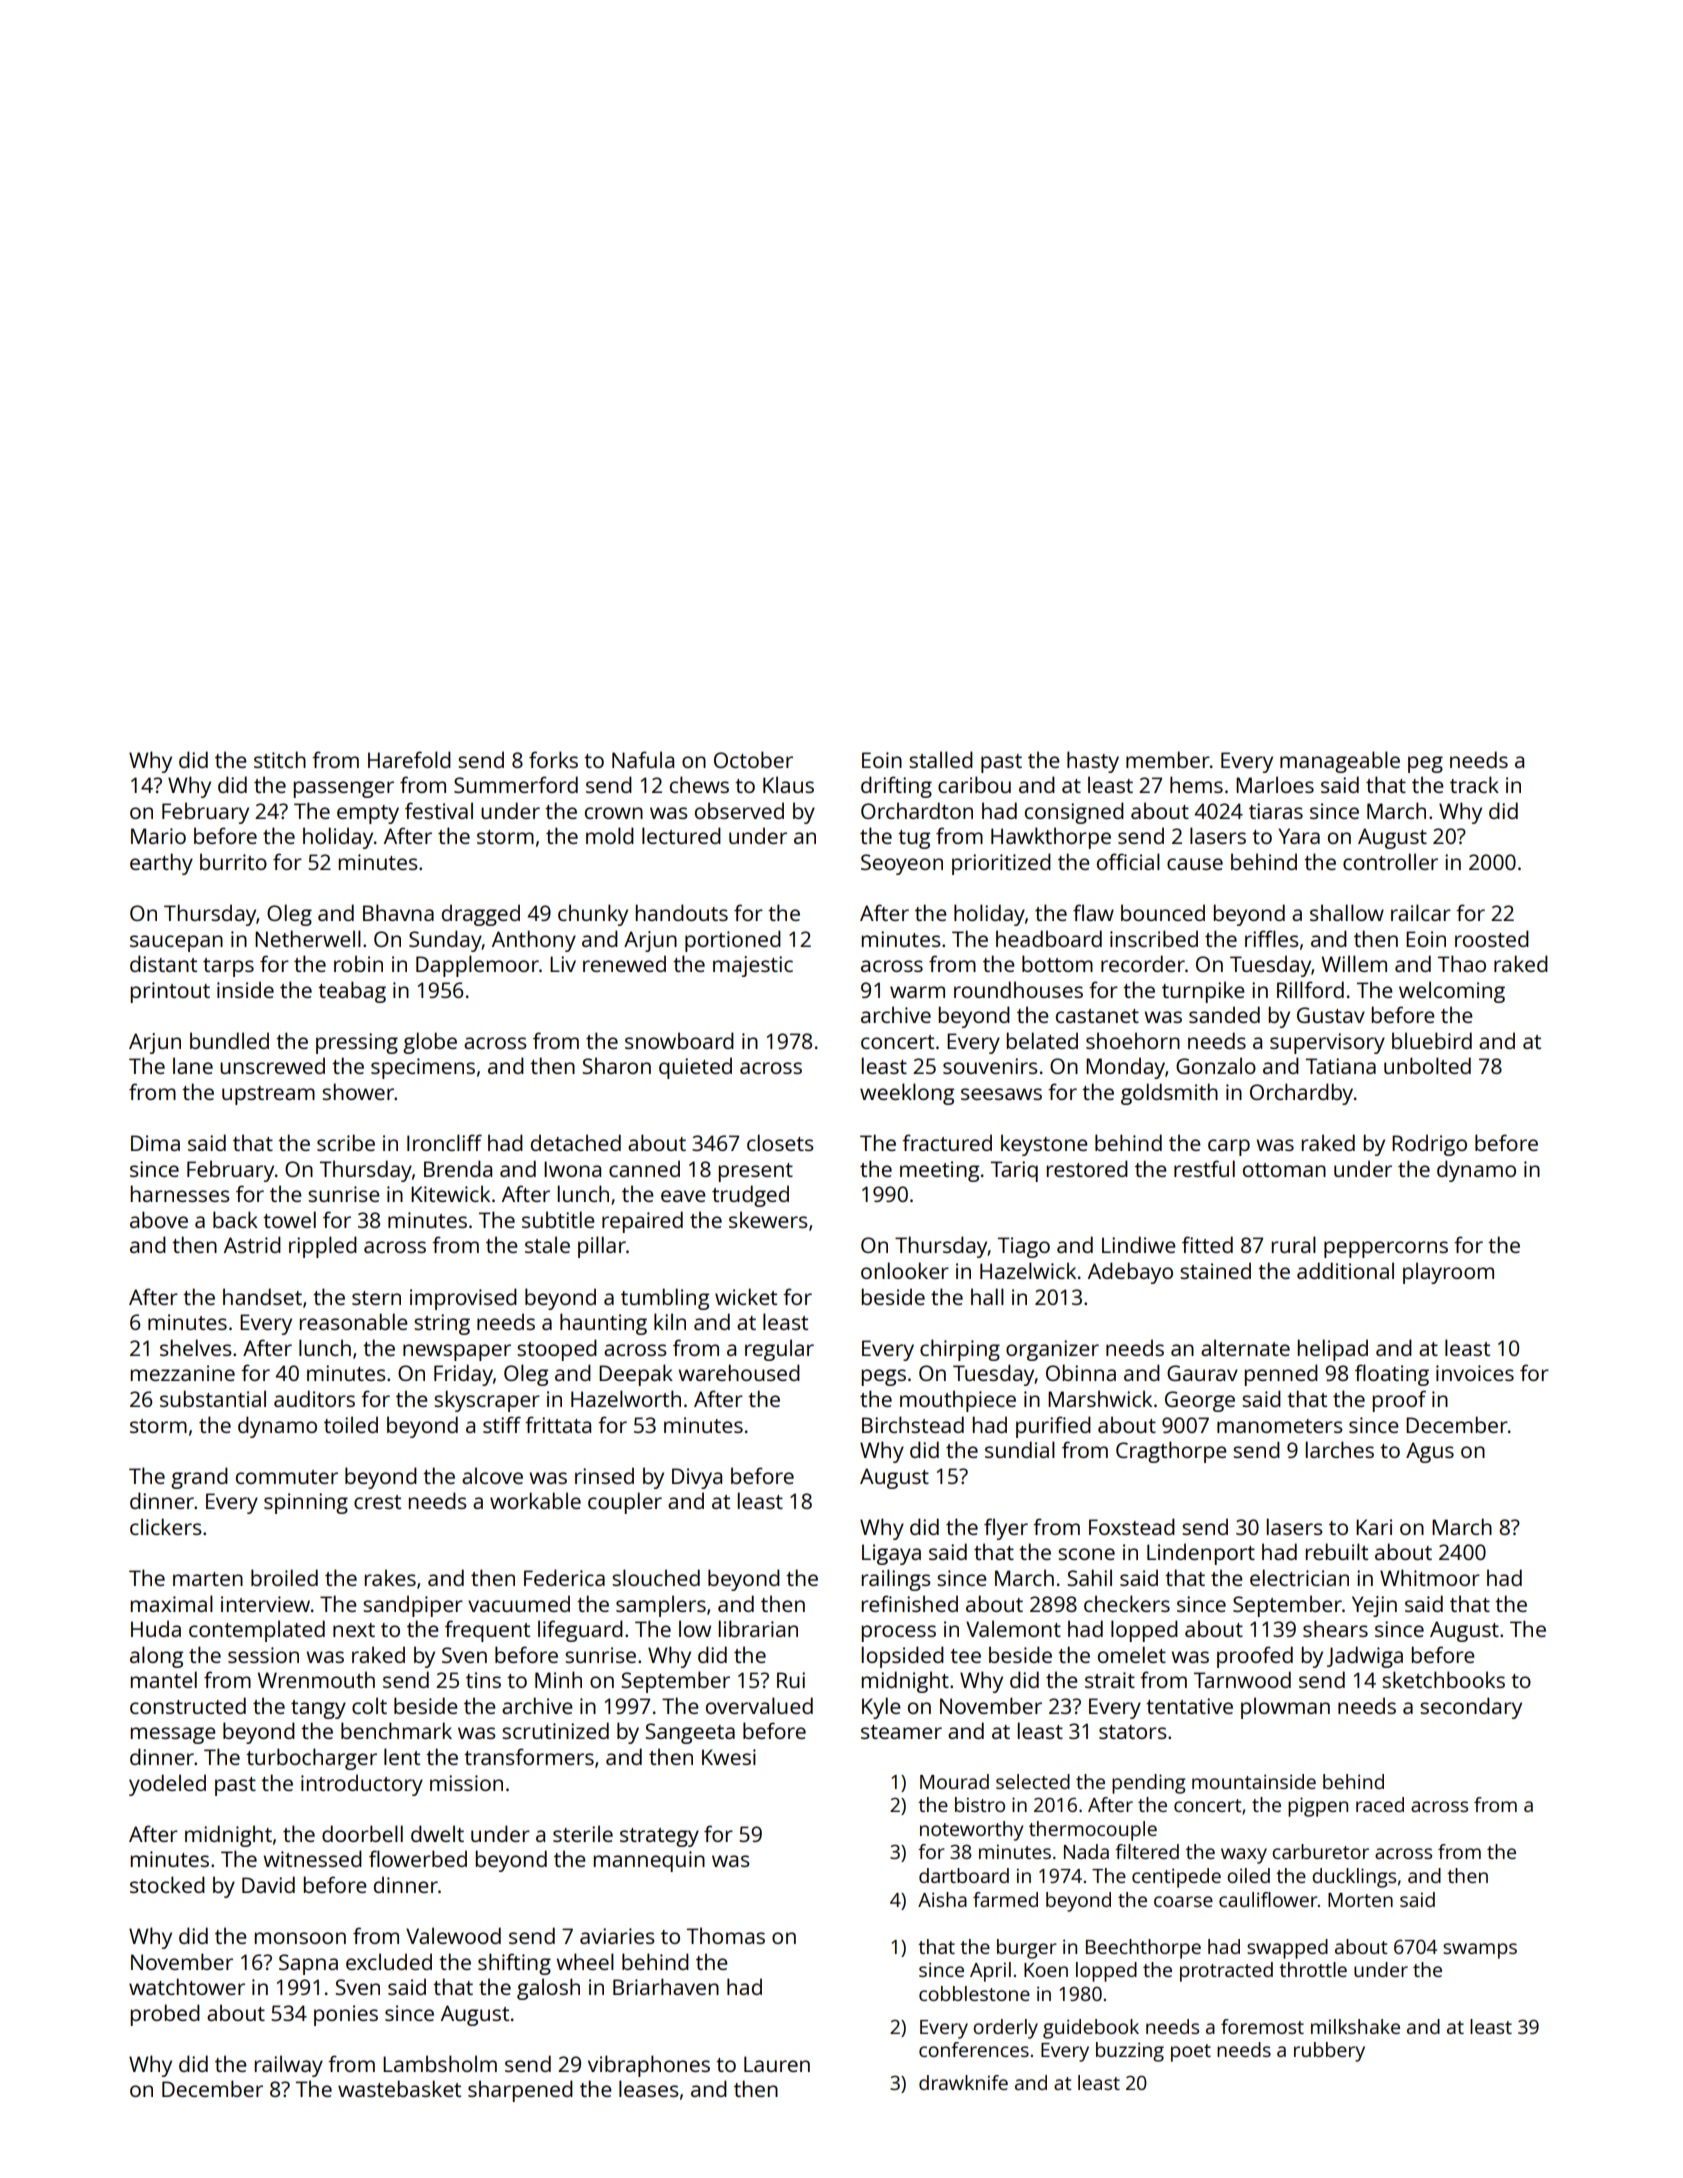 The image size is (1683, 2178). Describe the element at coordinates (891, 1554) in the screenshot. I see `Ligaya` at that location.
